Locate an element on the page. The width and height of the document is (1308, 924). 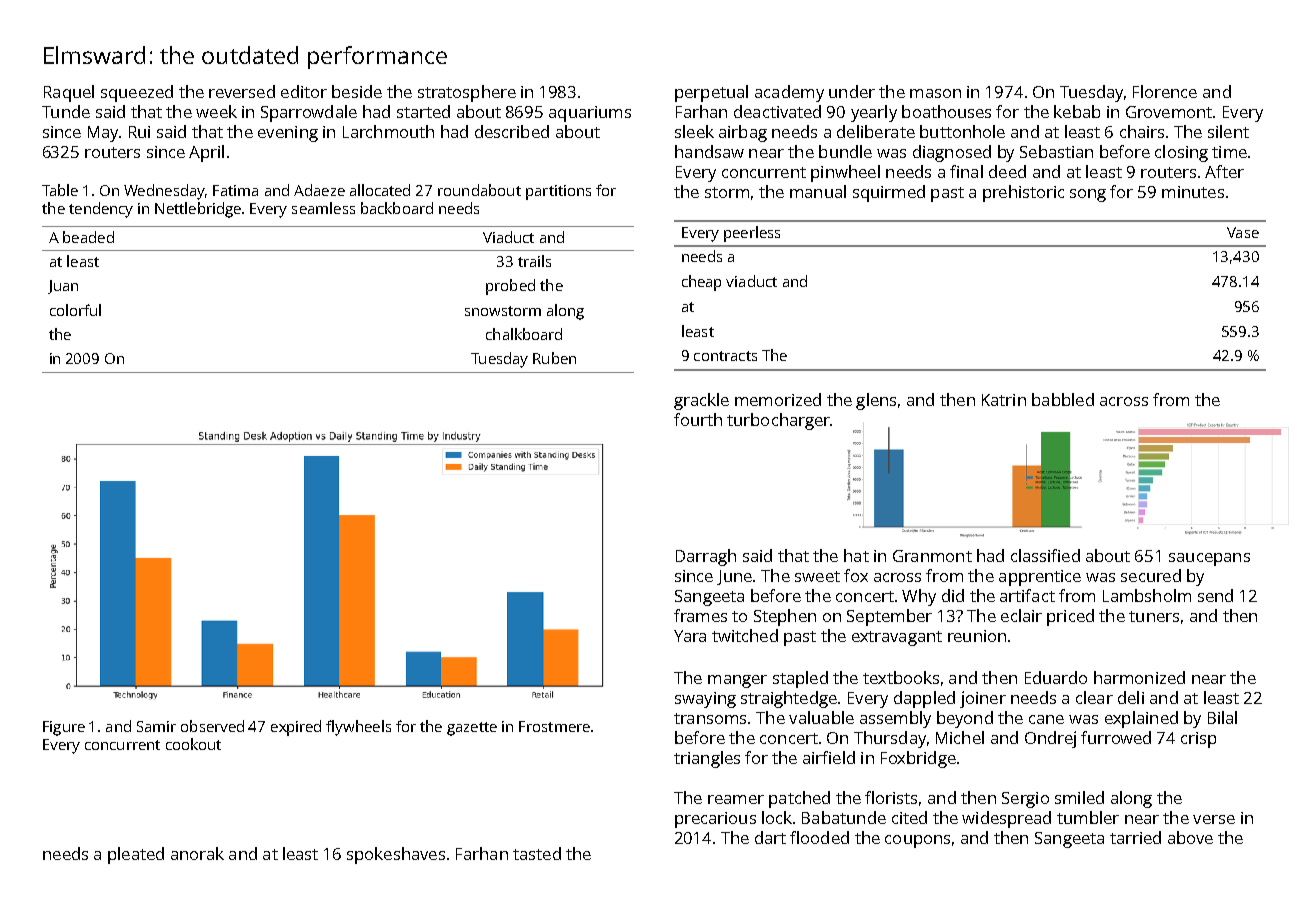
Samir is located at coordinates (156, 726).
